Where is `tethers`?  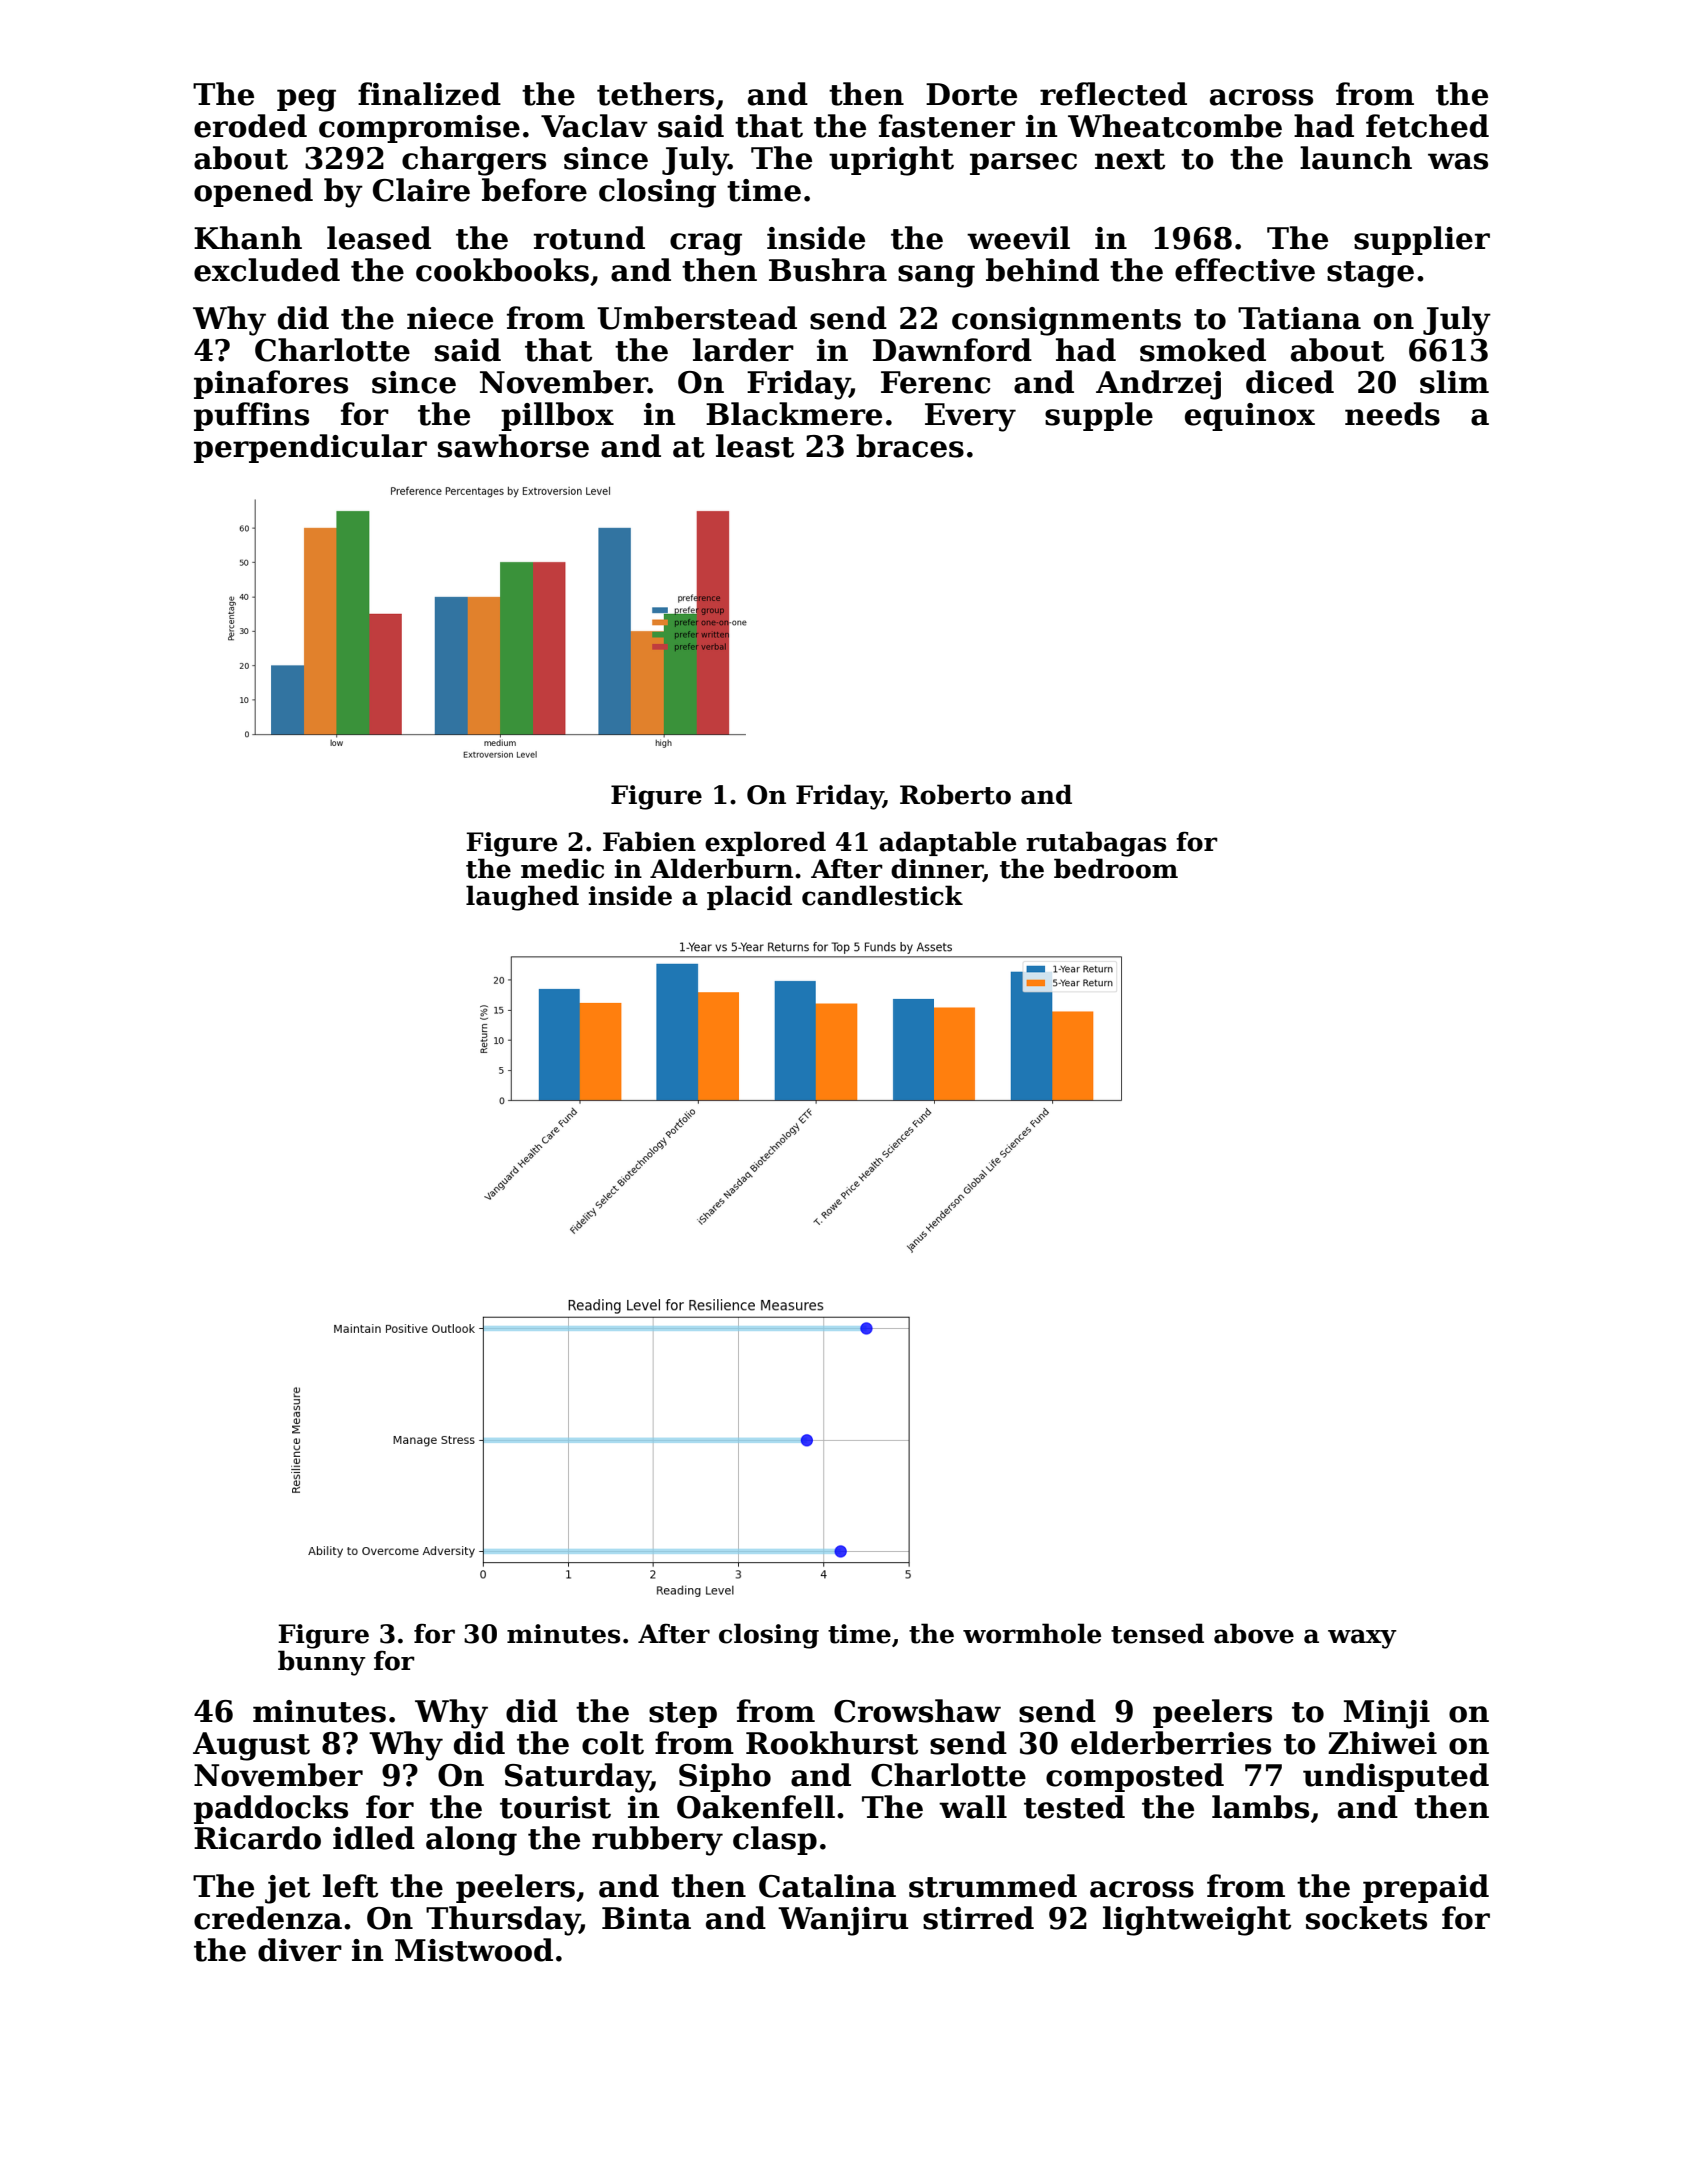
tethers is located at coordinates (655, 94).
